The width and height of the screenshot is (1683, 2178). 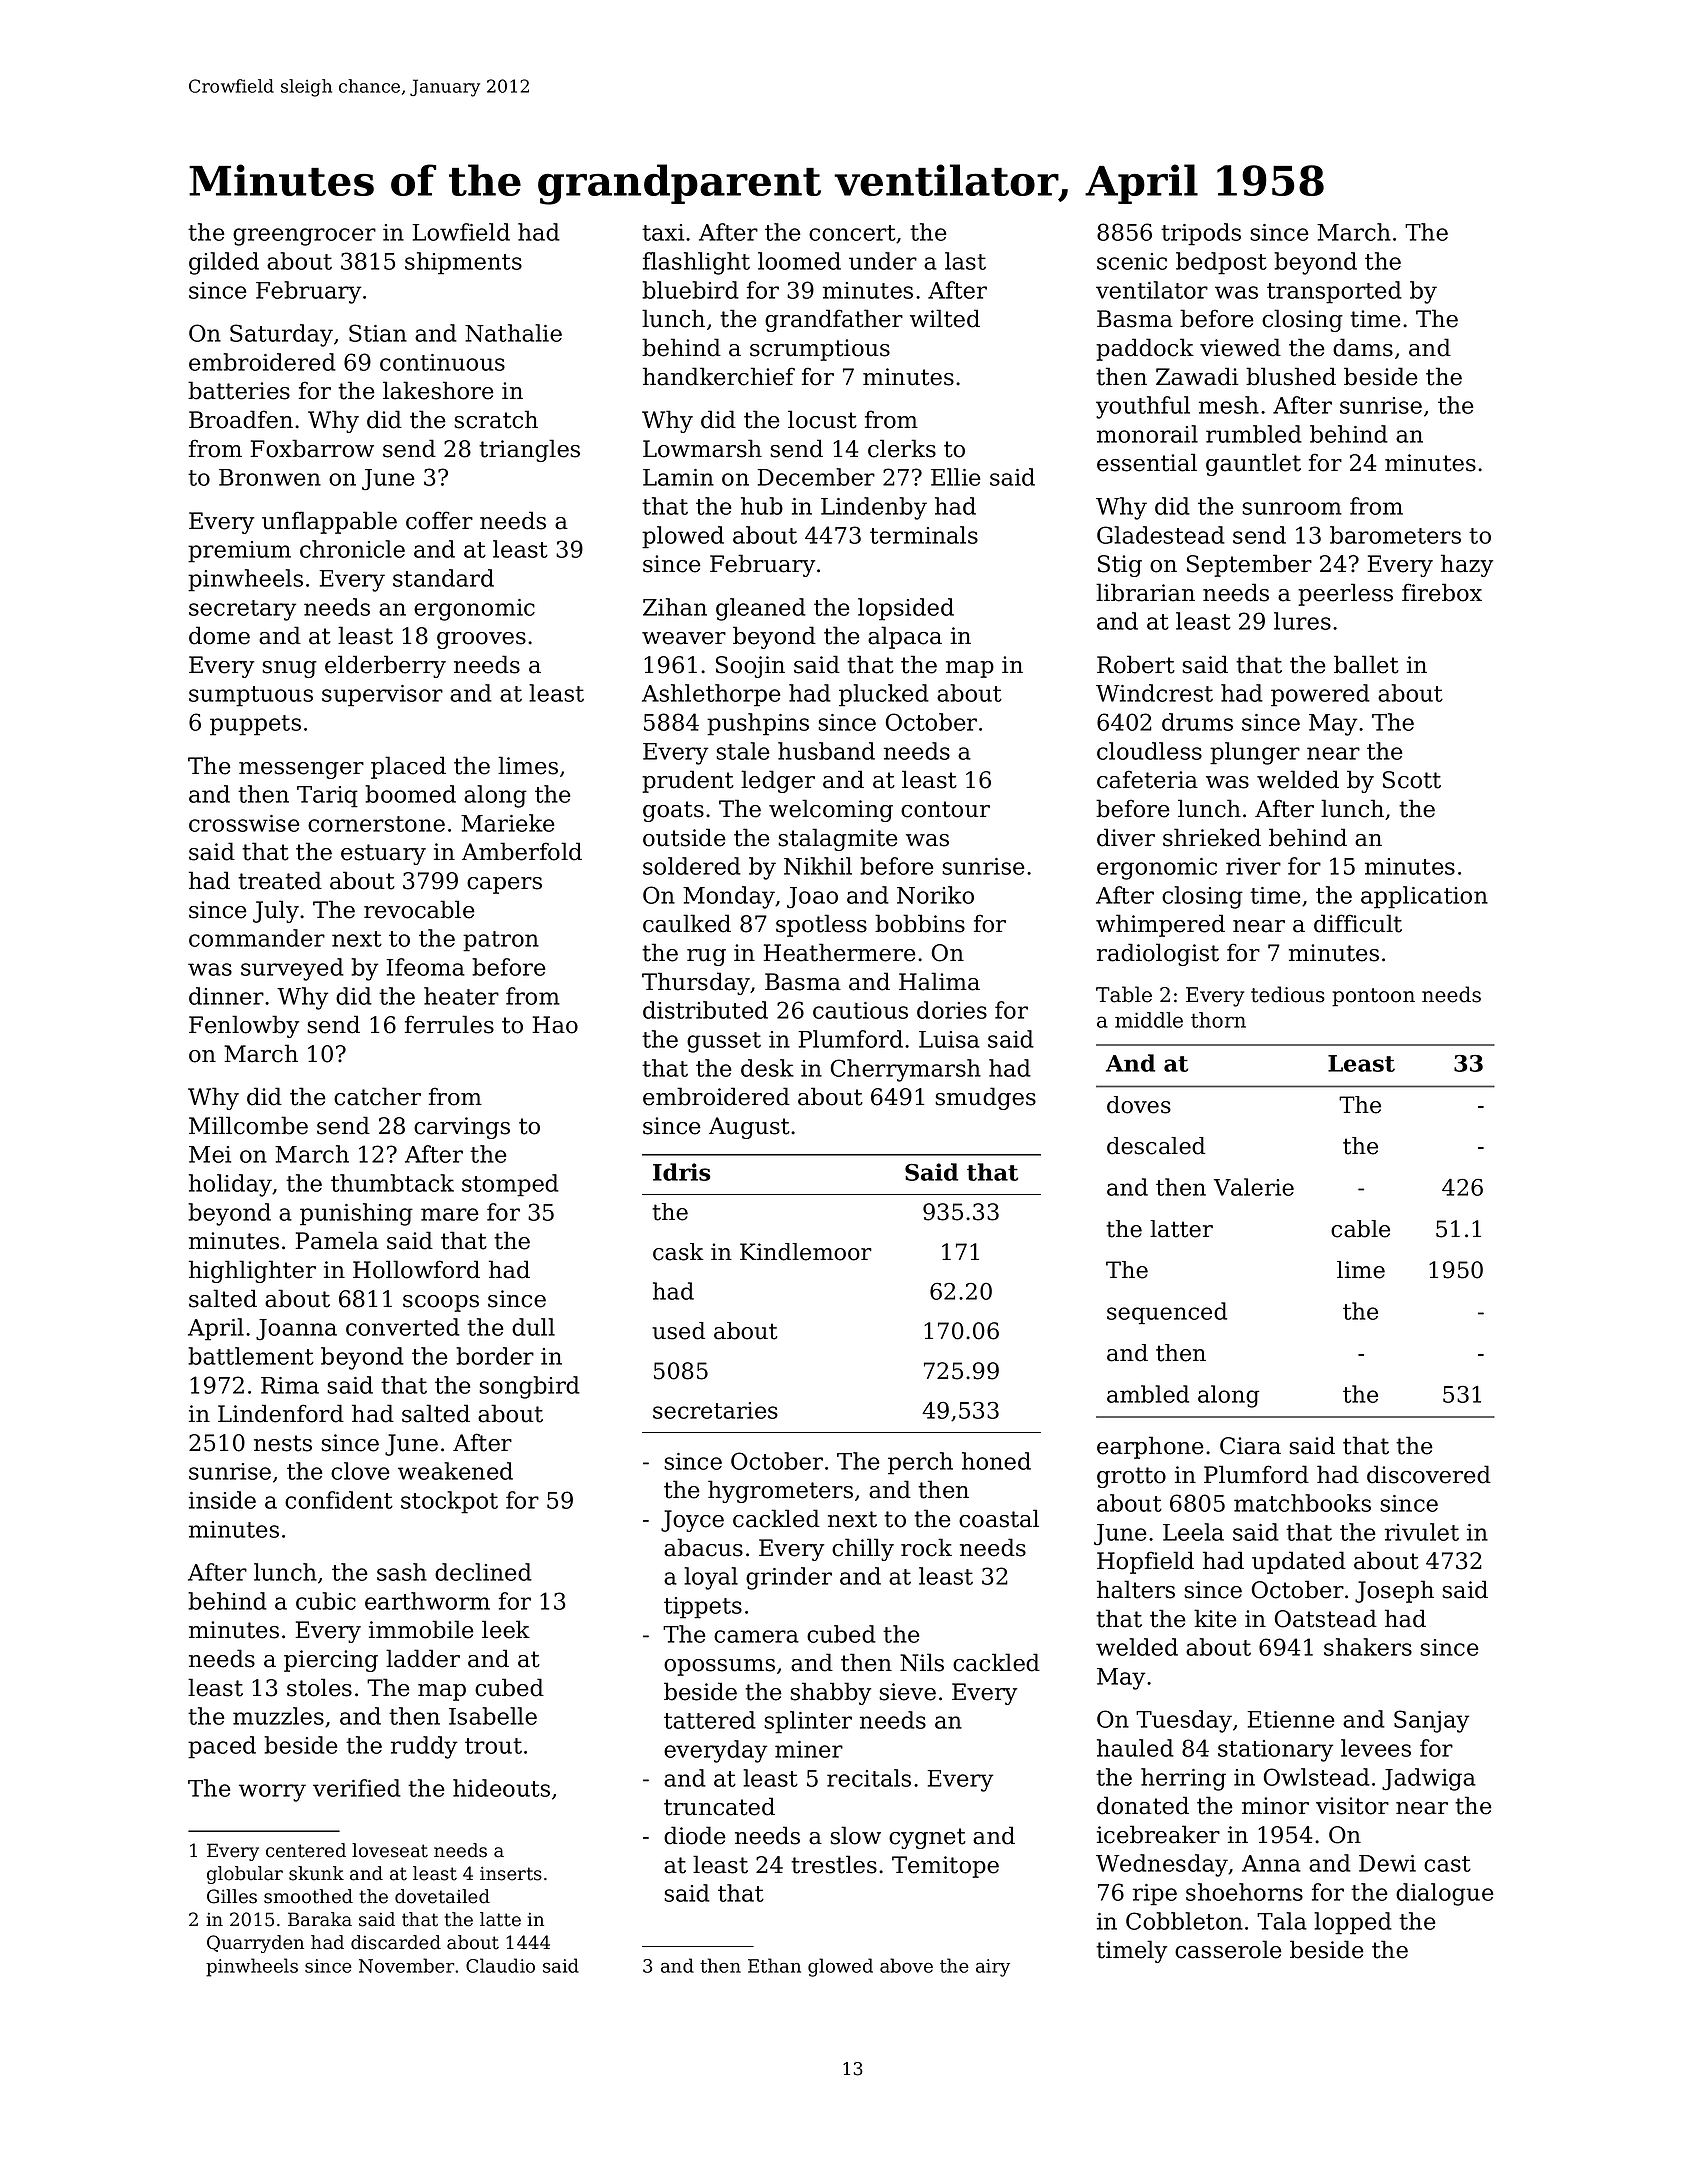 What do you see at coordinates (255, 1944) in the screenshot?
I see `Quarryden` at bounding box center [255, 1944].
